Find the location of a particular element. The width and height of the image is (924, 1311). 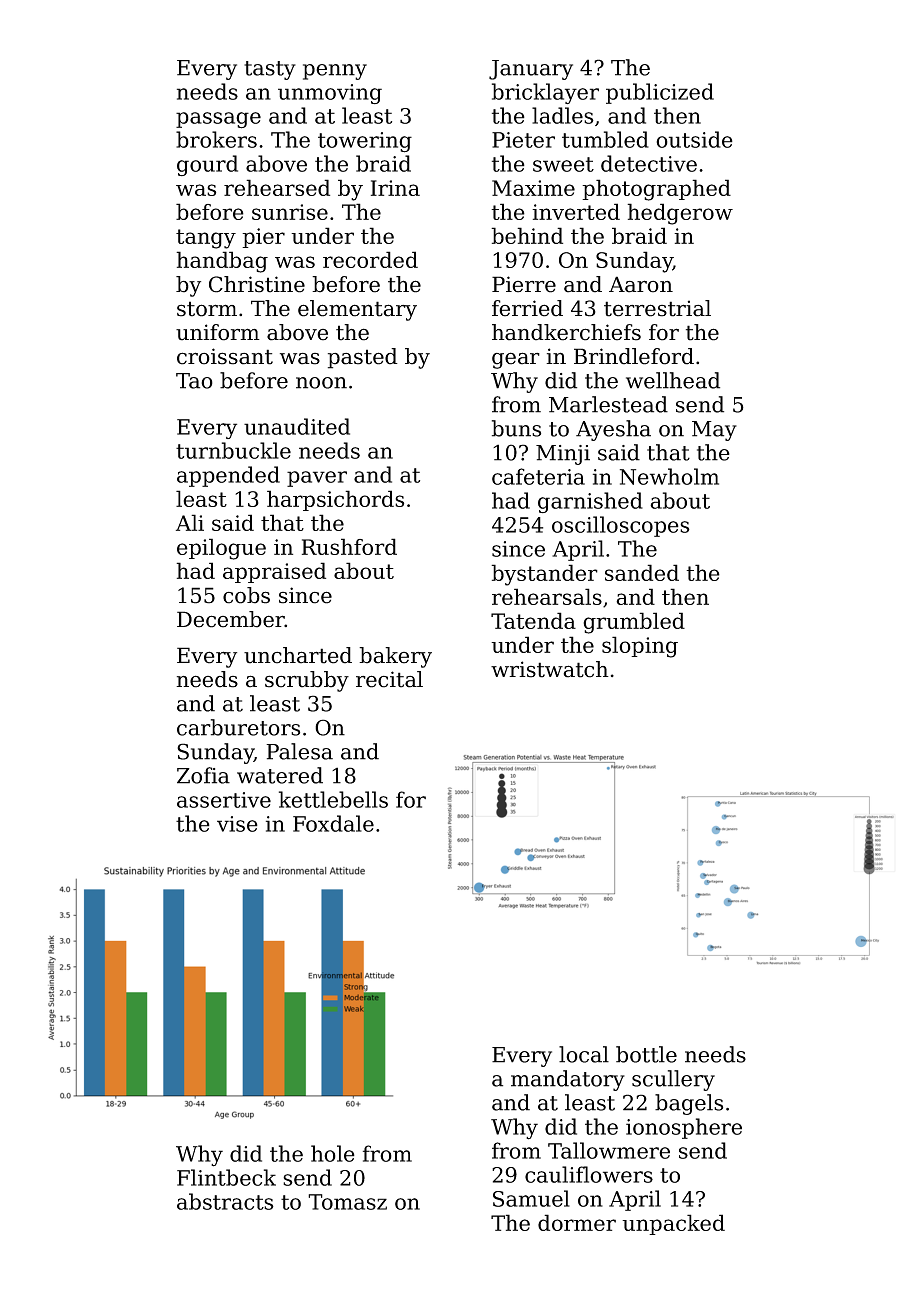

tasty is located at coordinates (270, 70).
